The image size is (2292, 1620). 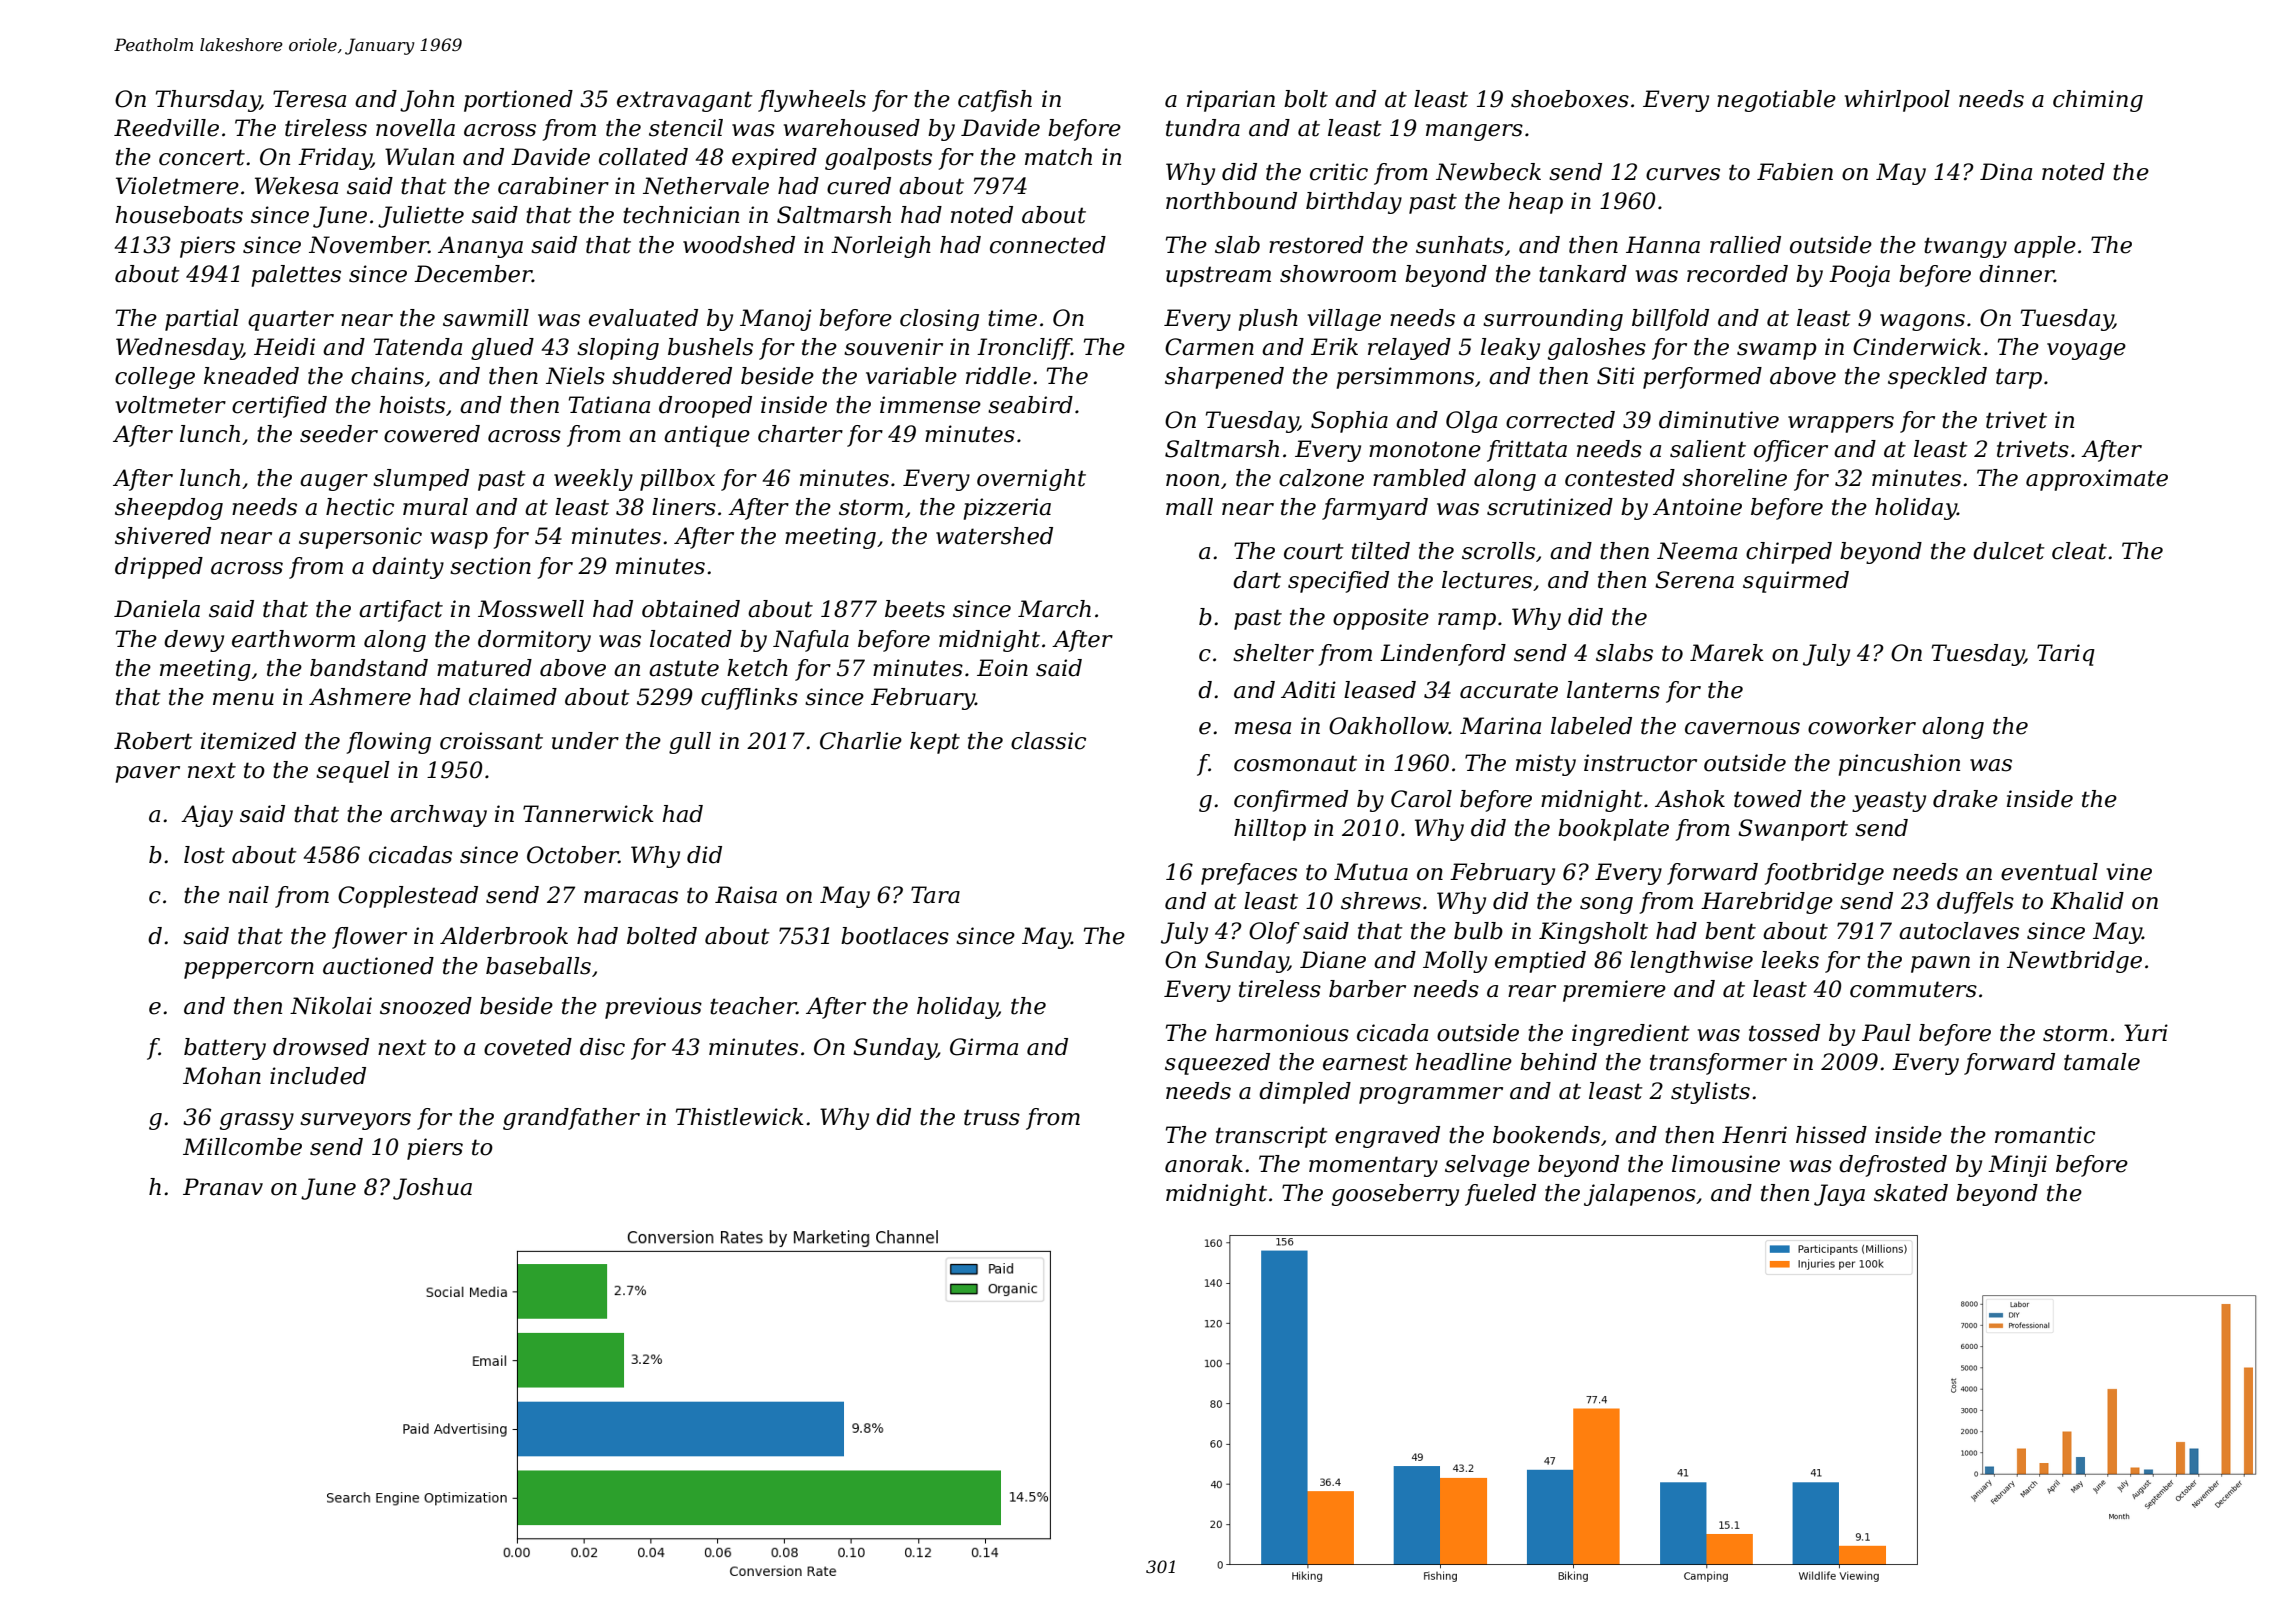 I want to click on officer, so click(x=1791, y=451).
